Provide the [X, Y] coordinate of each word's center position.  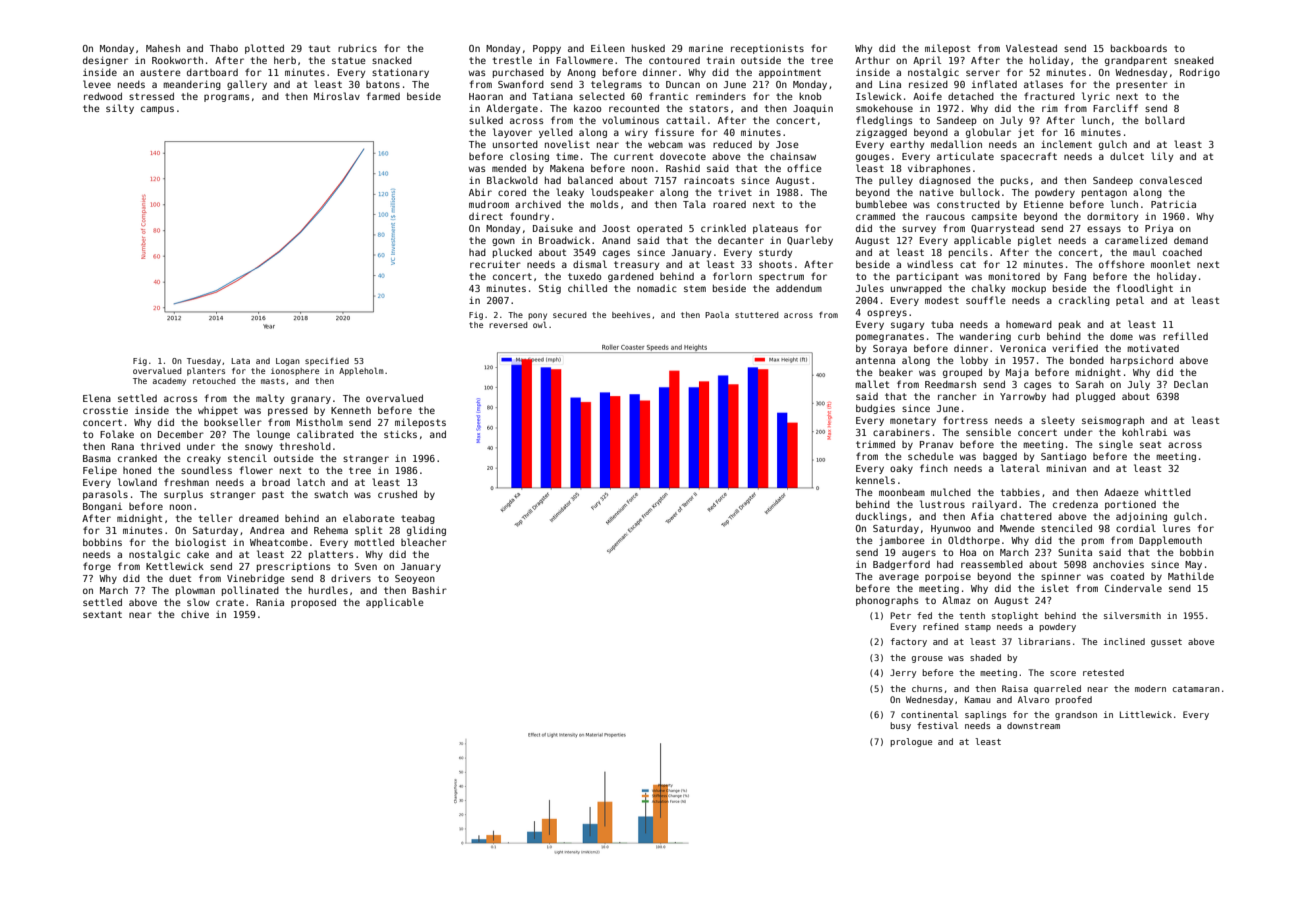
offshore [1122, 264]
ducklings [881, 517]
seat [1150, 444]
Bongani [102, 507]
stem [695, 288]
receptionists [767, 49]
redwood [103, 96]
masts [273, 381]
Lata [241, 361]
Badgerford [901, 565]
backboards [1139, 48]
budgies [875, 409]
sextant [102, 614]
